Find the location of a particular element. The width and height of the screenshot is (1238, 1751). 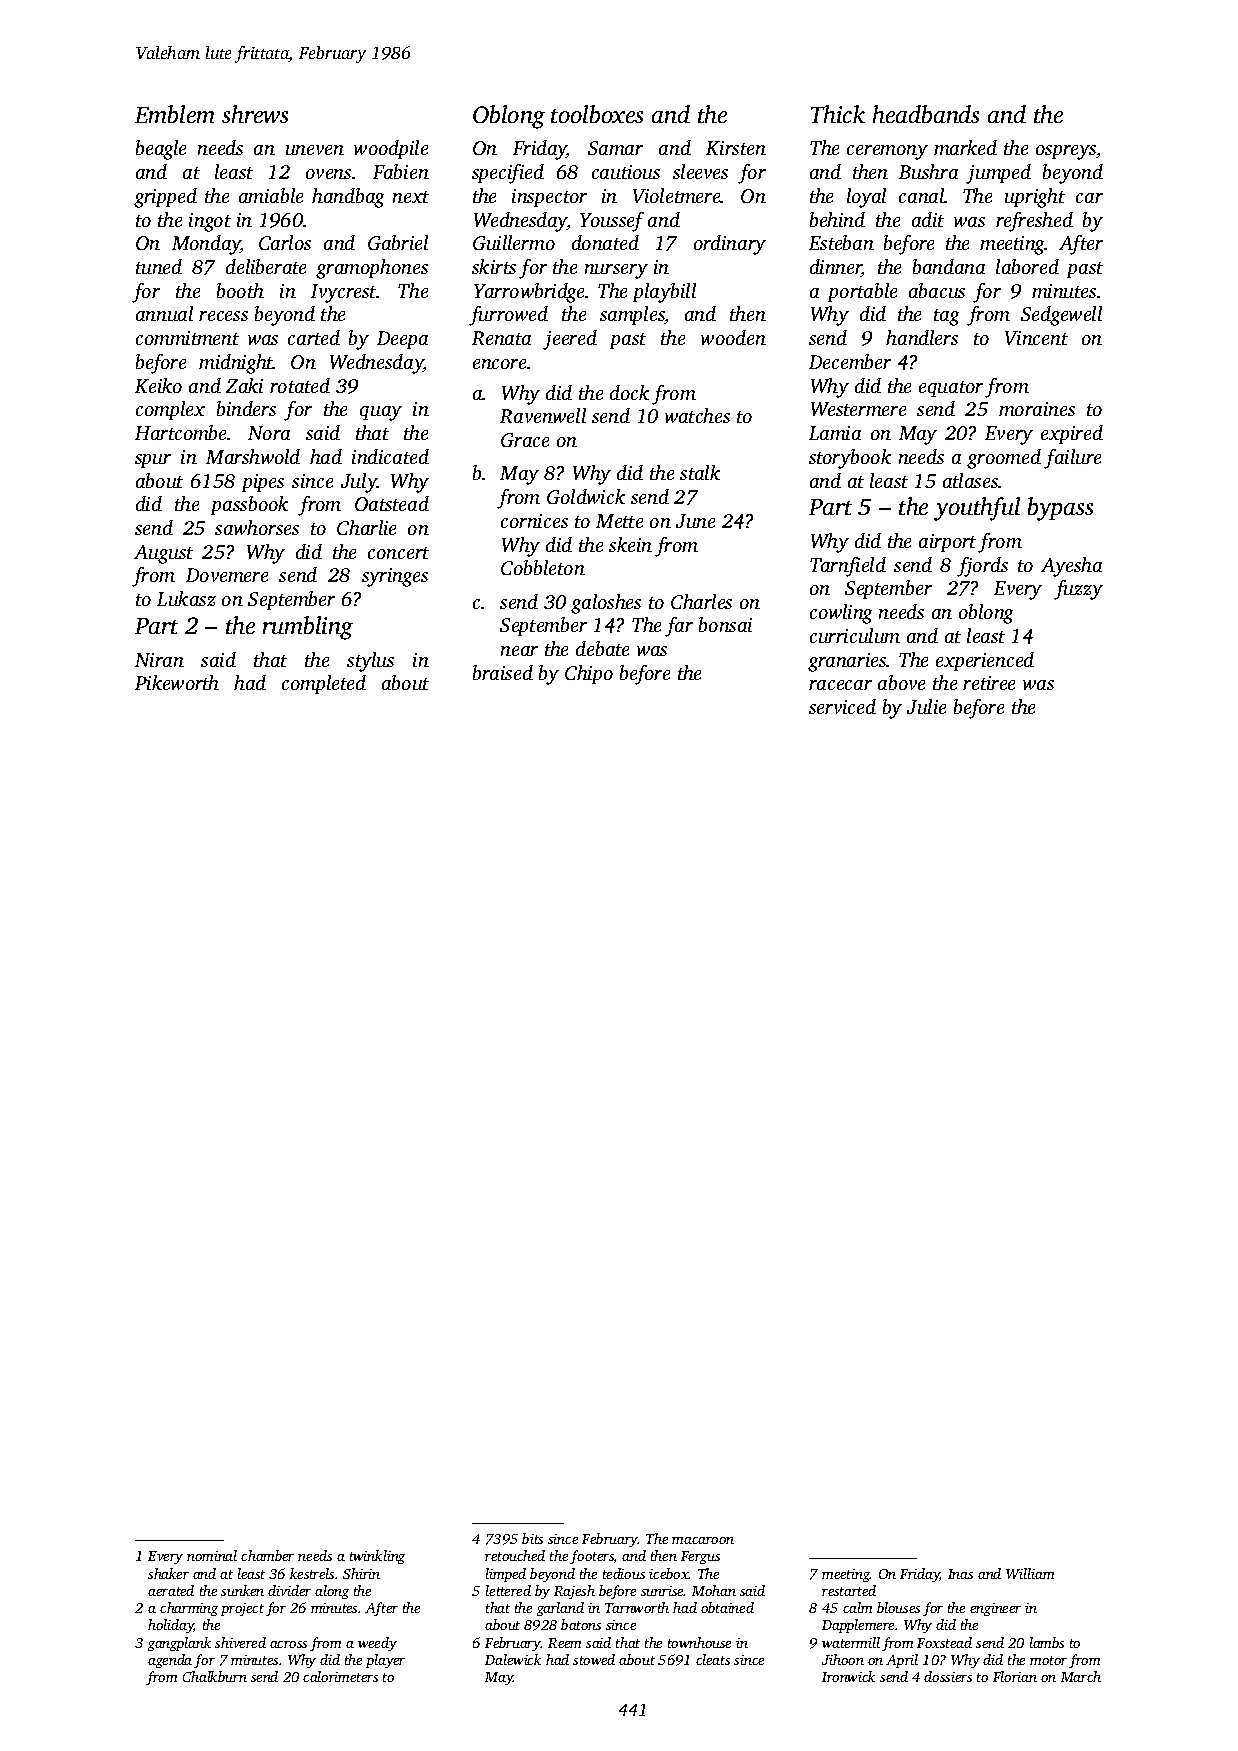

samples is located at coordinates (632, 315).
